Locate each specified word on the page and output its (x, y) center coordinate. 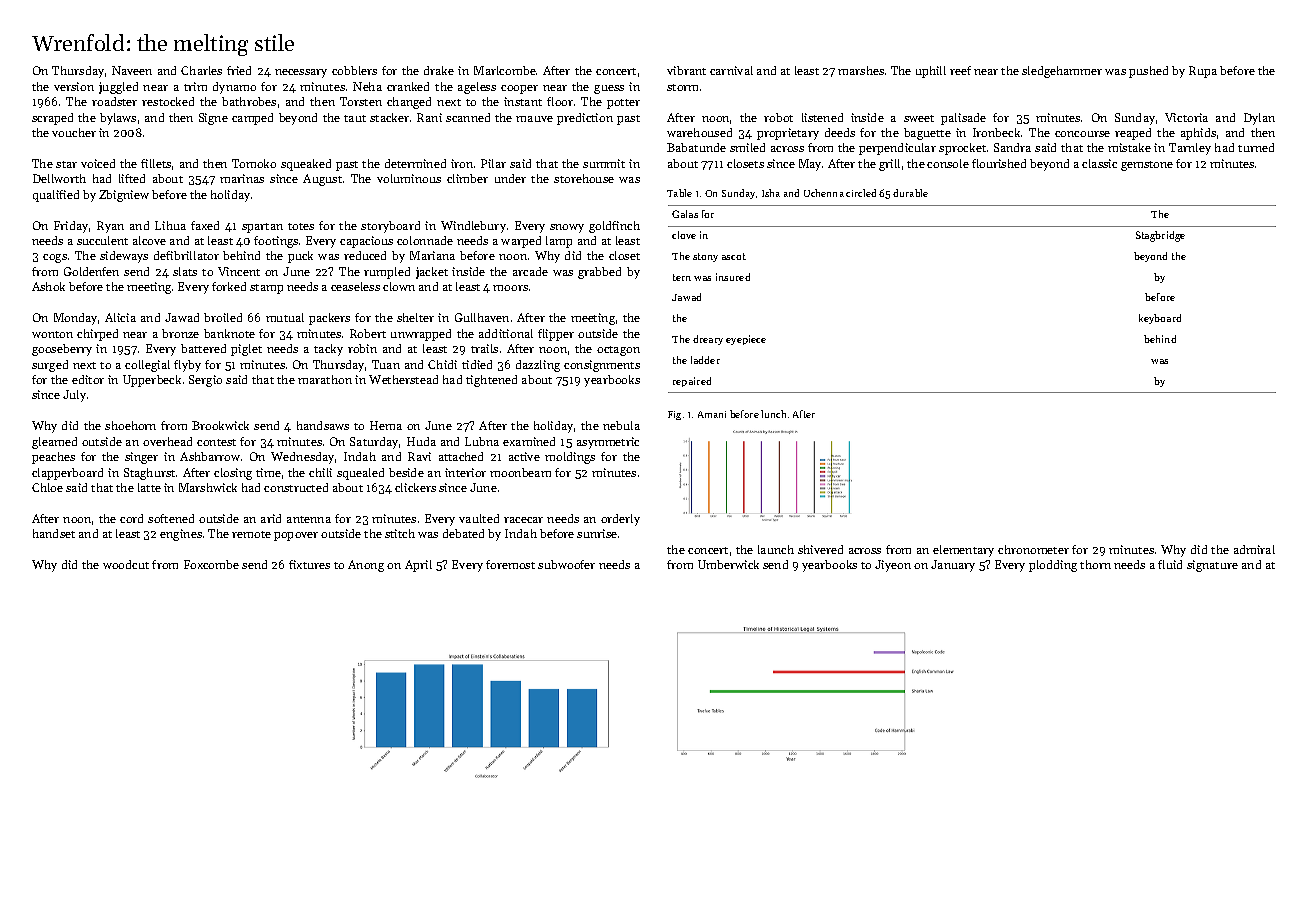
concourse (1082, 134)
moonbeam (520, 472)
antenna (309, 519)
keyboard (1160, 319)
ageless (477, 88)
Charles (201, 70)
